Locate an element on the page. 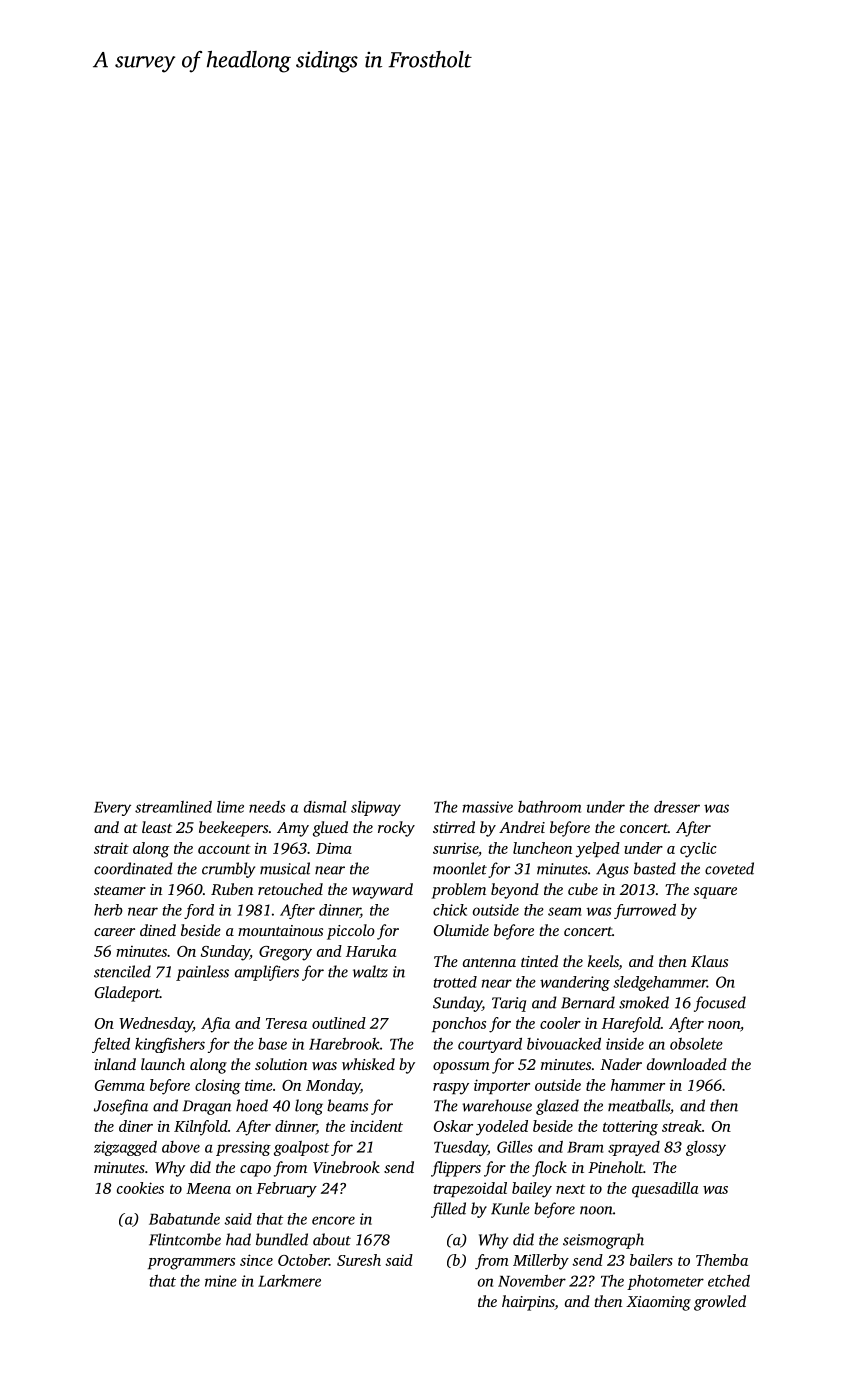 This page has height=1400, width=849. mine is located at coordinates (221, 1281).
